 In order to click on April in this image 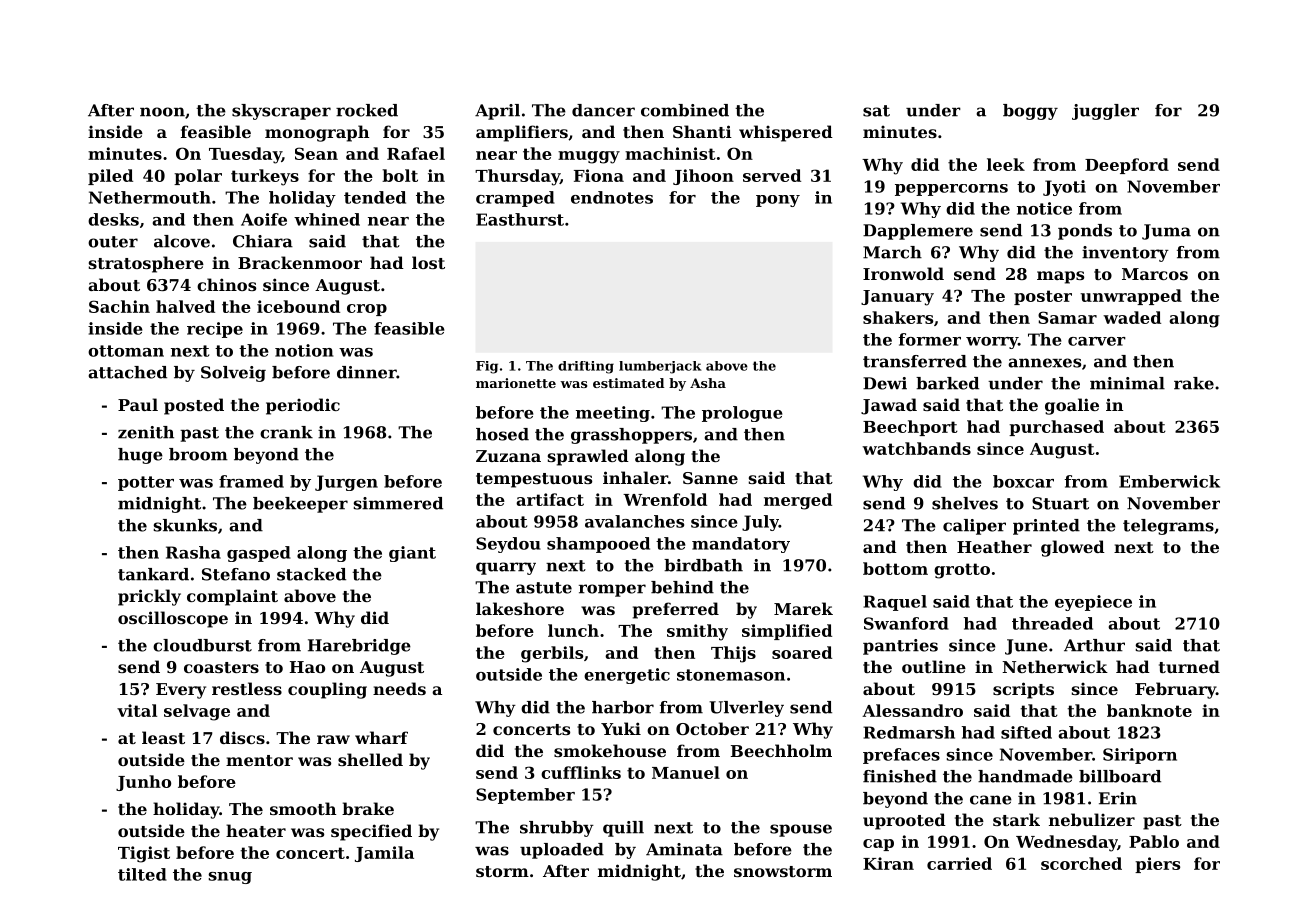, I will do `click(497, 112)`.
